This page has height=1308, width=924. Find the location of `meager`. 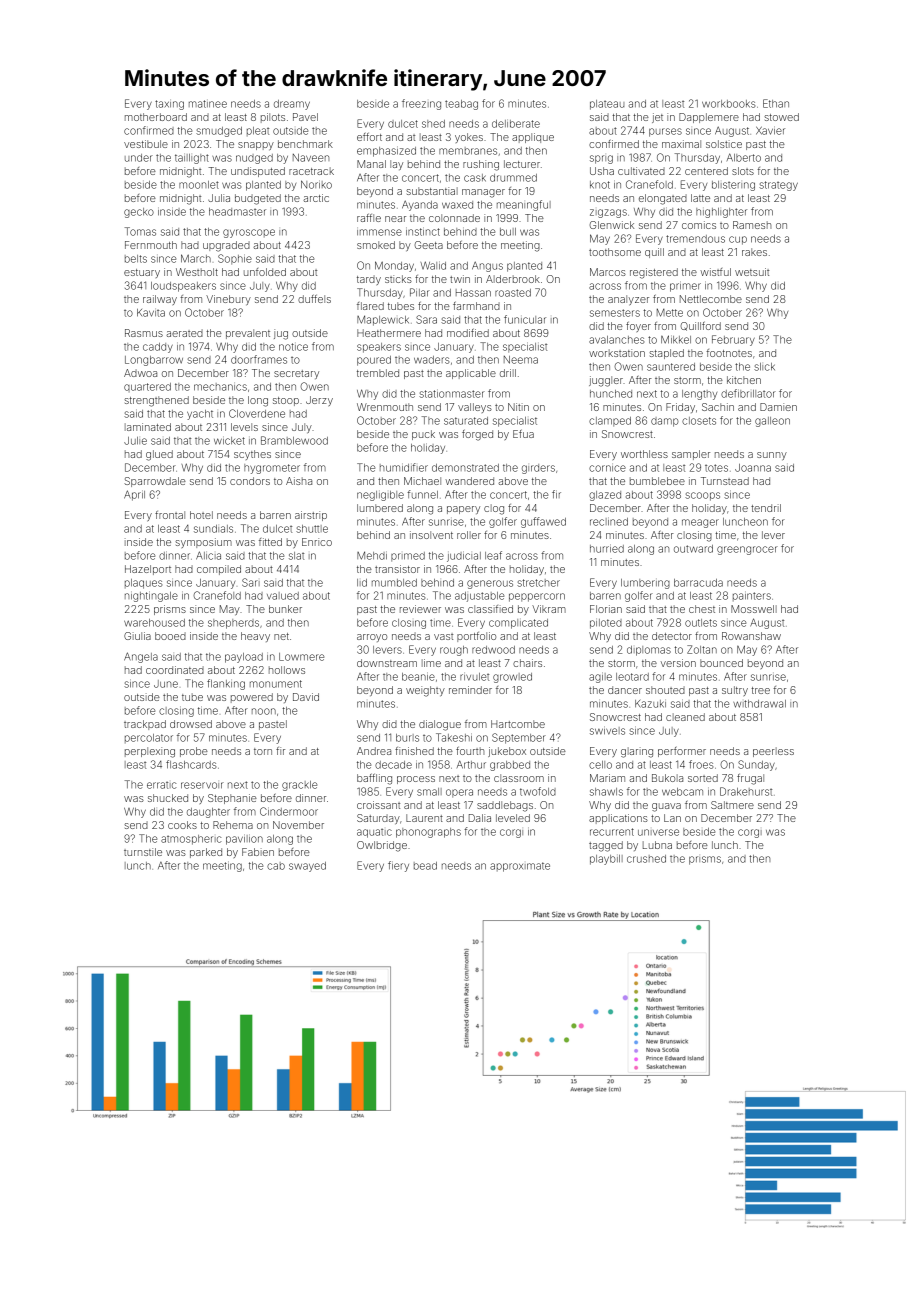

meager is located at coordinates (700, 523).
